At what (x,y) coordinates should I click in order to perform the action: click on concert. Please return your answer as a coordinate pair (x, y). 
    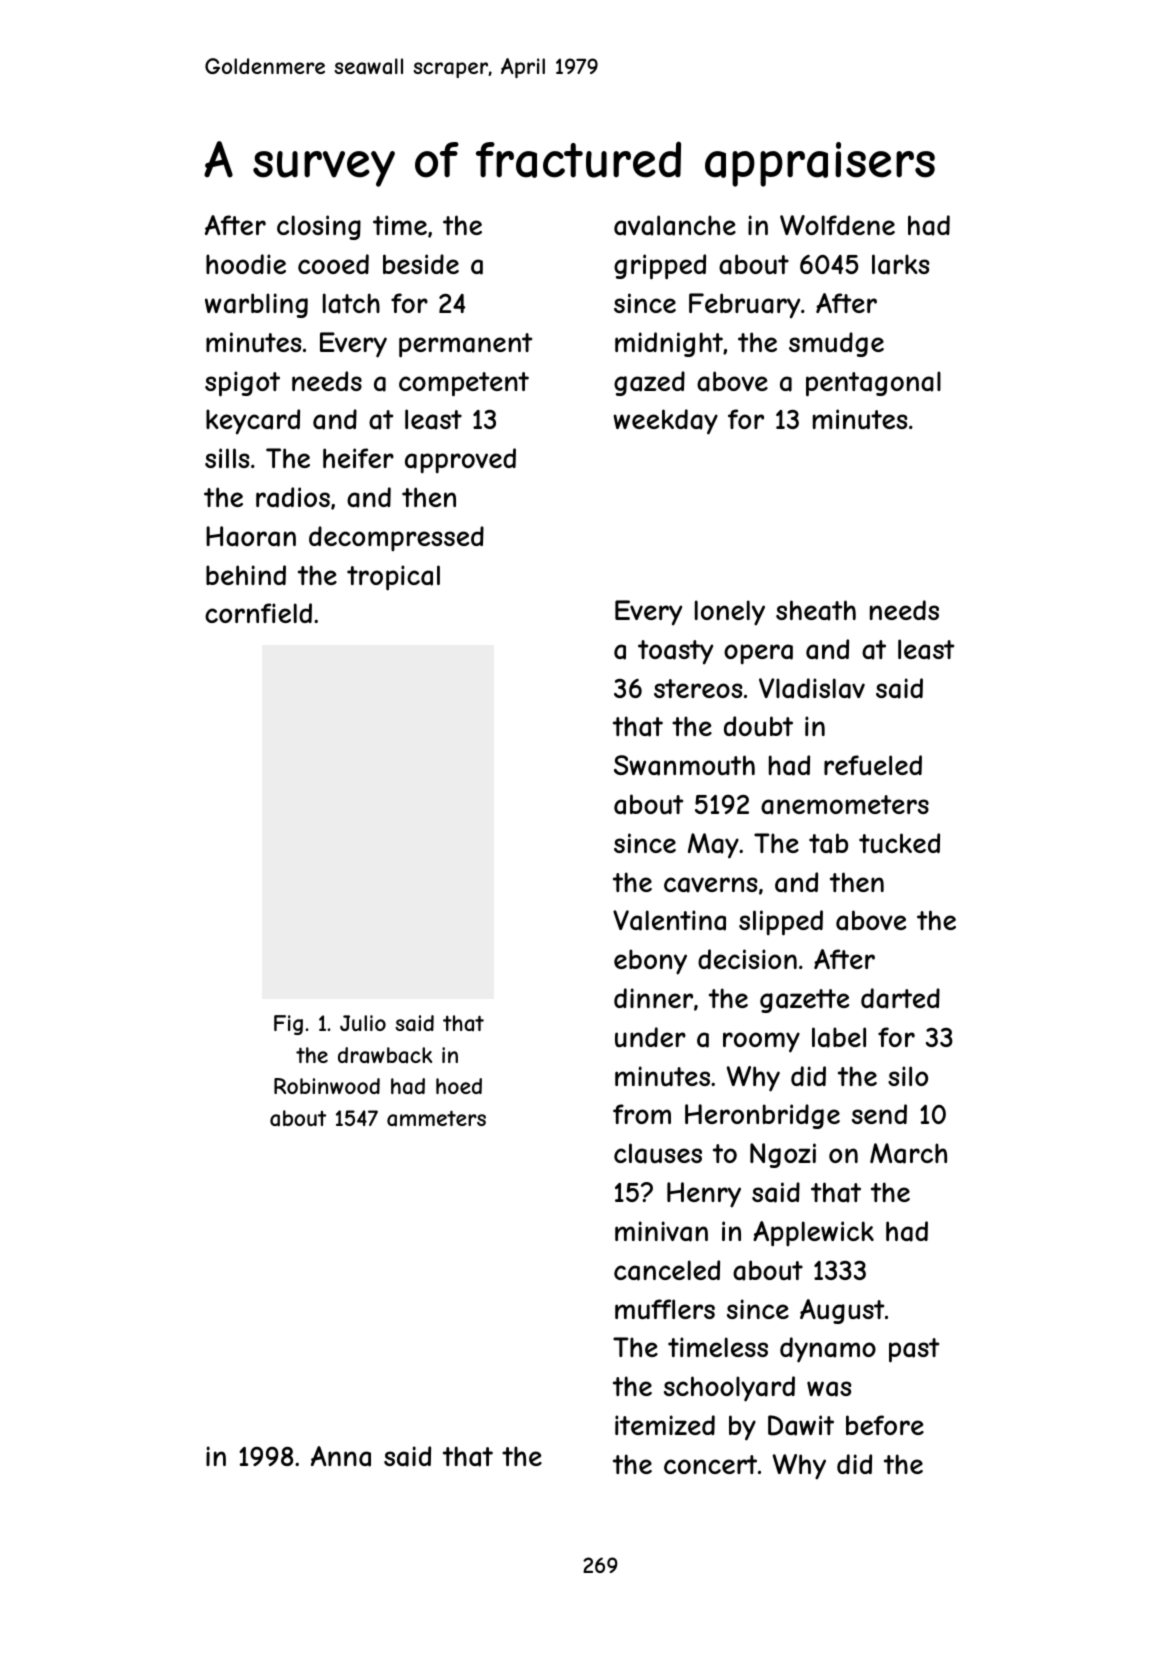
    Looking at the image, I should click on (710, 1464).
